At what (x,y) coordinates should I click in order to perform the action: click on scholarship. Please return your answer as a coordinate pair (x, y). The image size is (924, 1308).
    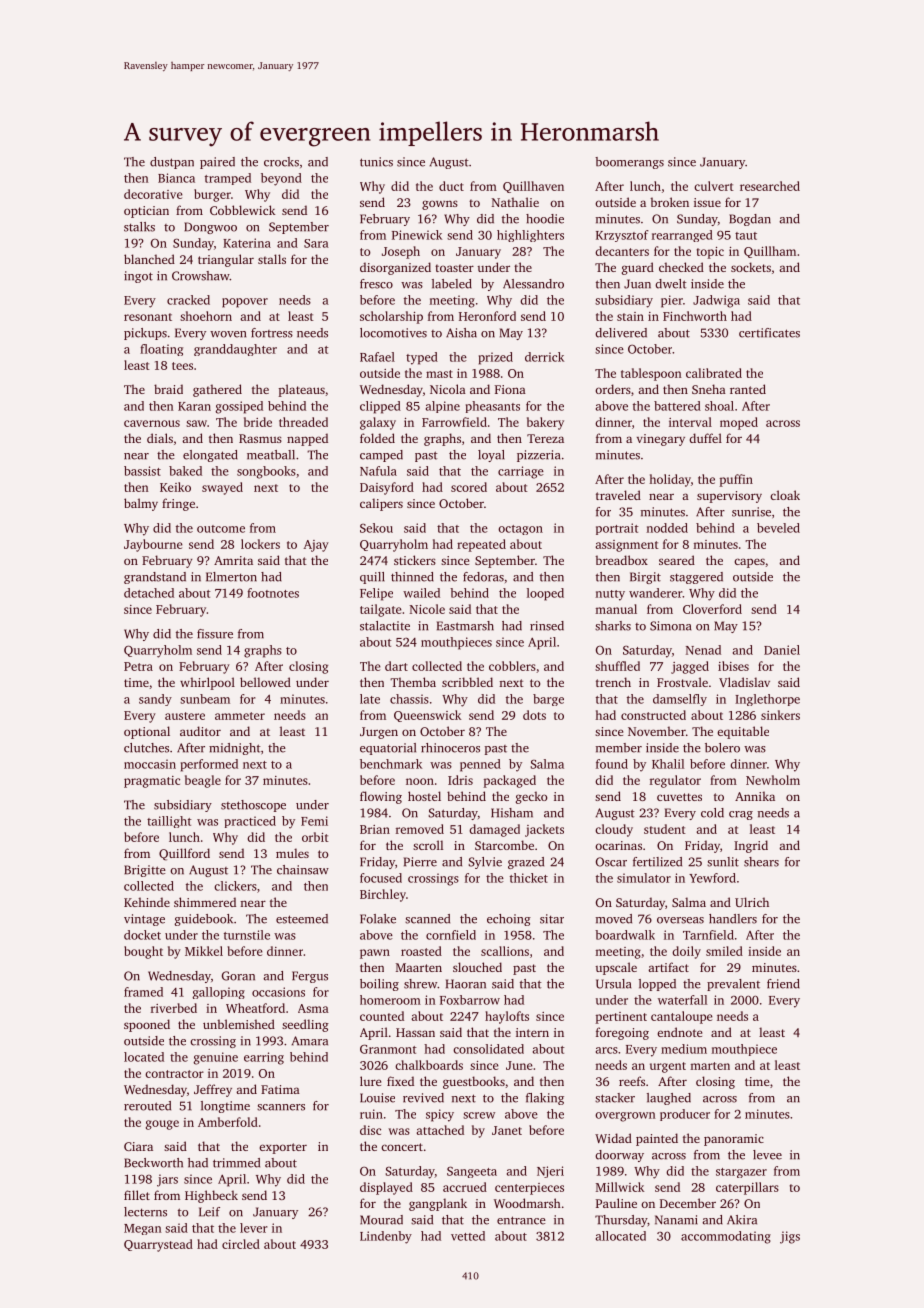
    Looking at the image, I should click on (391, 317).
